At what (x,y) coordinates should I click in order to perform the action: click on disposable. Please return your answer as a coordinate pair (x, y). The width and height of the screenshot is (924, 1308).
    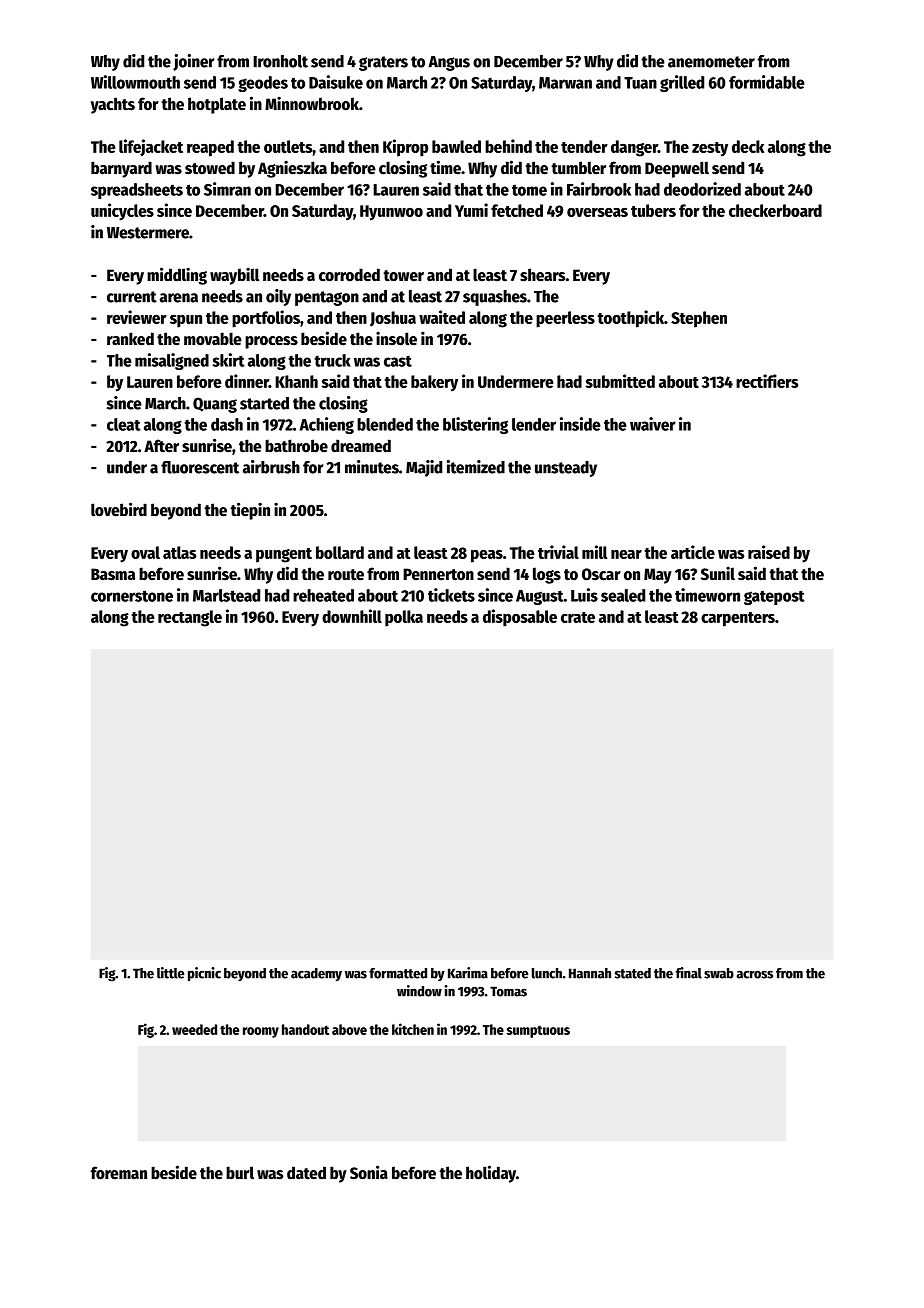
    Looking at the image, I should click on (520, 618).
